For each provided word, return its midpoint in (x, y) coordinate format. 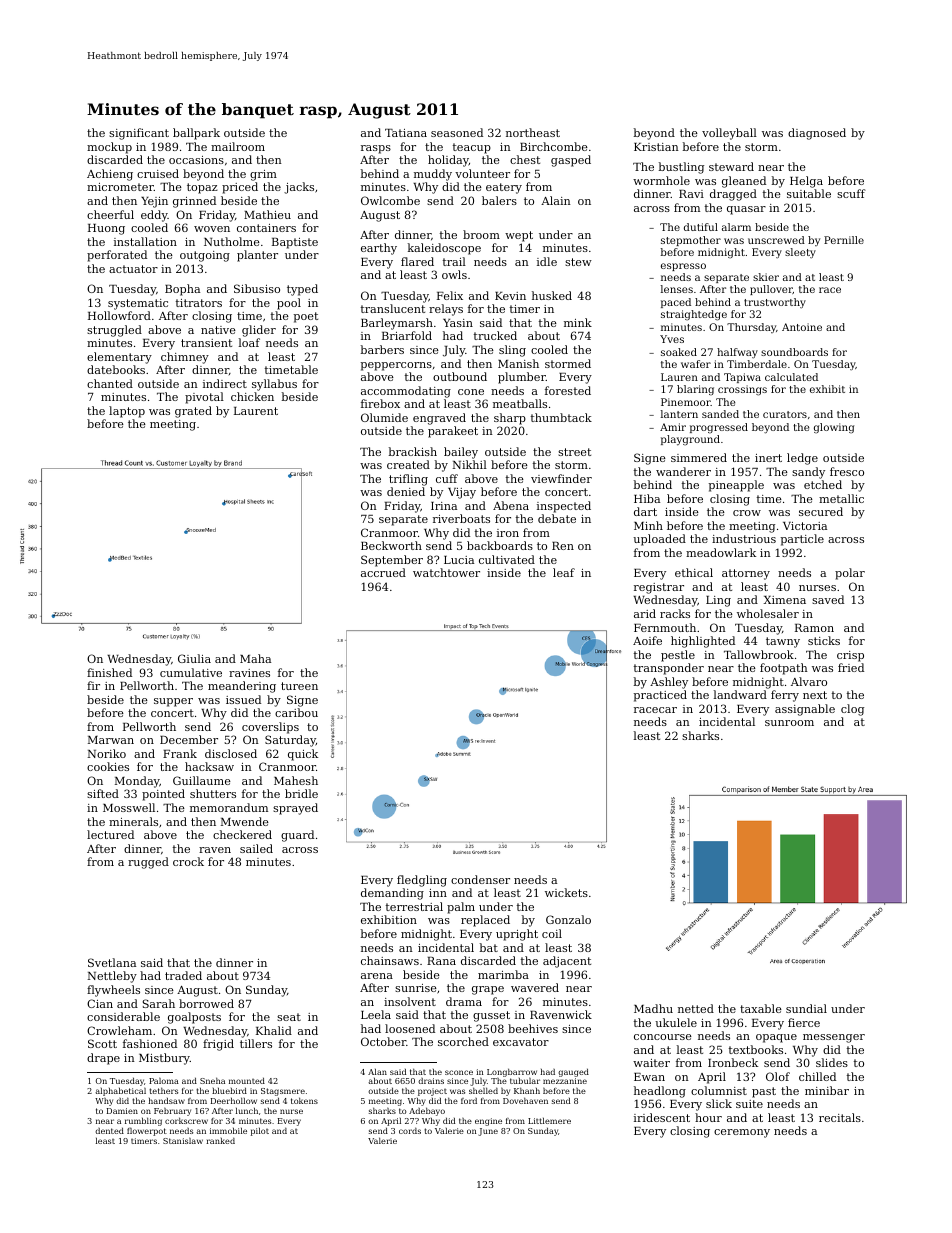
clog (852, 710)
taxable (761, 1008)
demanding (392, 894)
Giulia (194, 658)
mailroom (238, 146)
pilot (260, 1132)
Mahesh (296, 780)
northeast (533, 132)
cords (410, 1130)
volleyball (729, 134)
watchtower (446, 572)
